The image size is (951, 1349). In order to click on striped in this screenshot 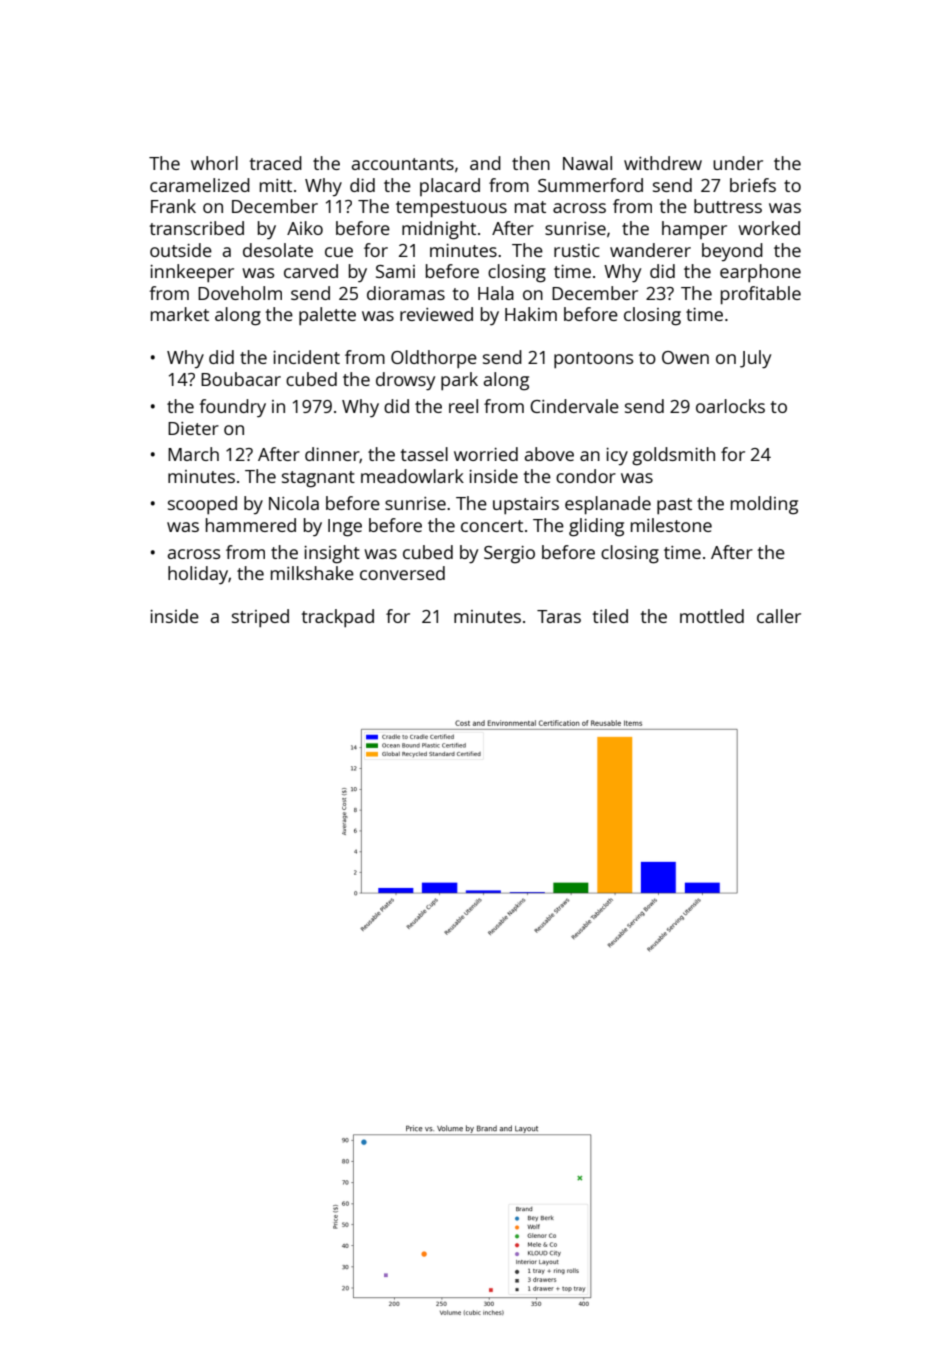, I will do `click(260, 618)`.
